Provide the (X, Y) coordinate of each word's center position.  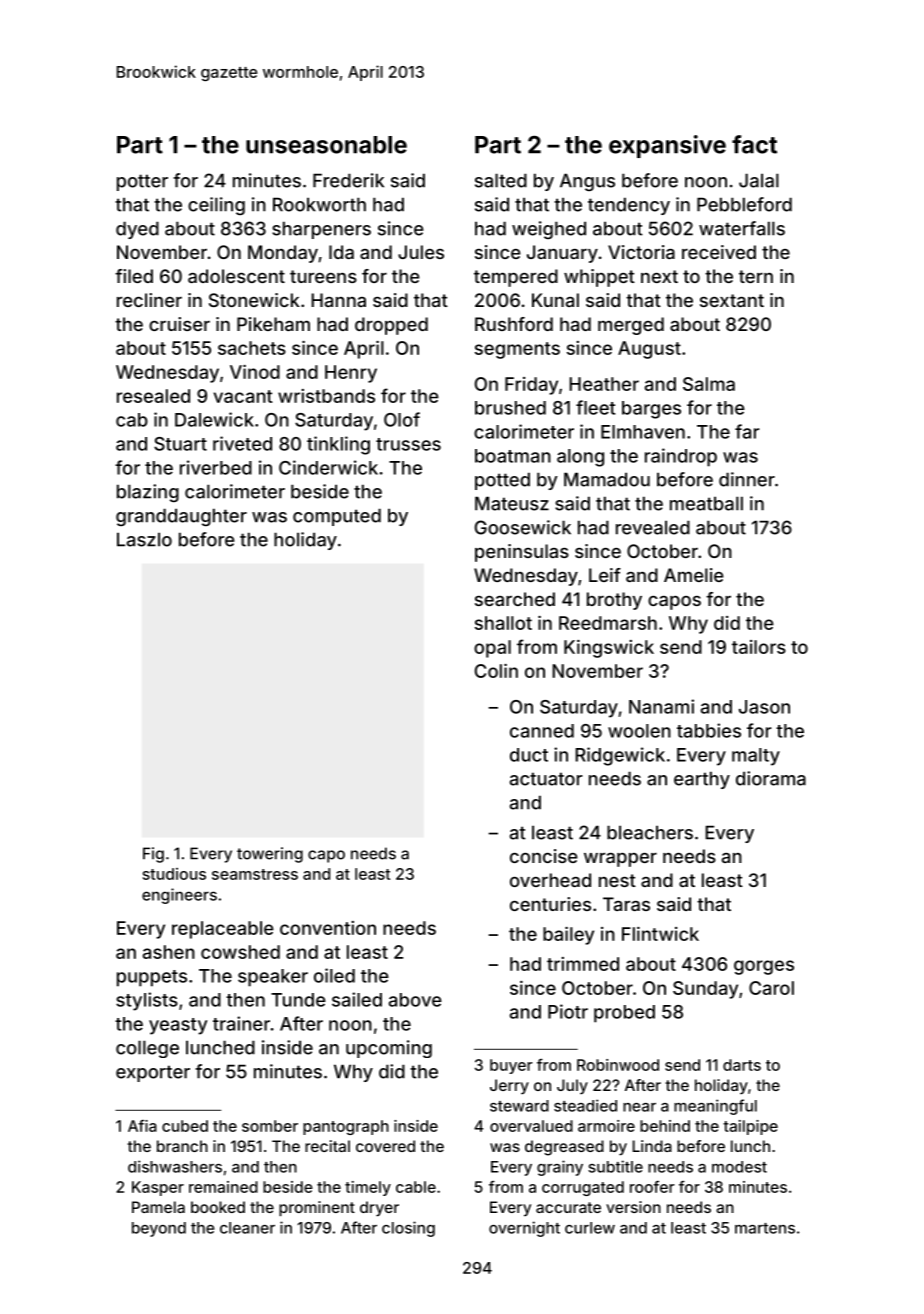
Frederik (348, 180)
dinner (747, 479)
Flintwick (660, 934)
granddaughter (181, 517)
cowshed (240, 952)
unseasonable (326, 145)
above (415, 1000)
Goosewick (523, 527)
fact (754, 144)
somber (270, 1126)
